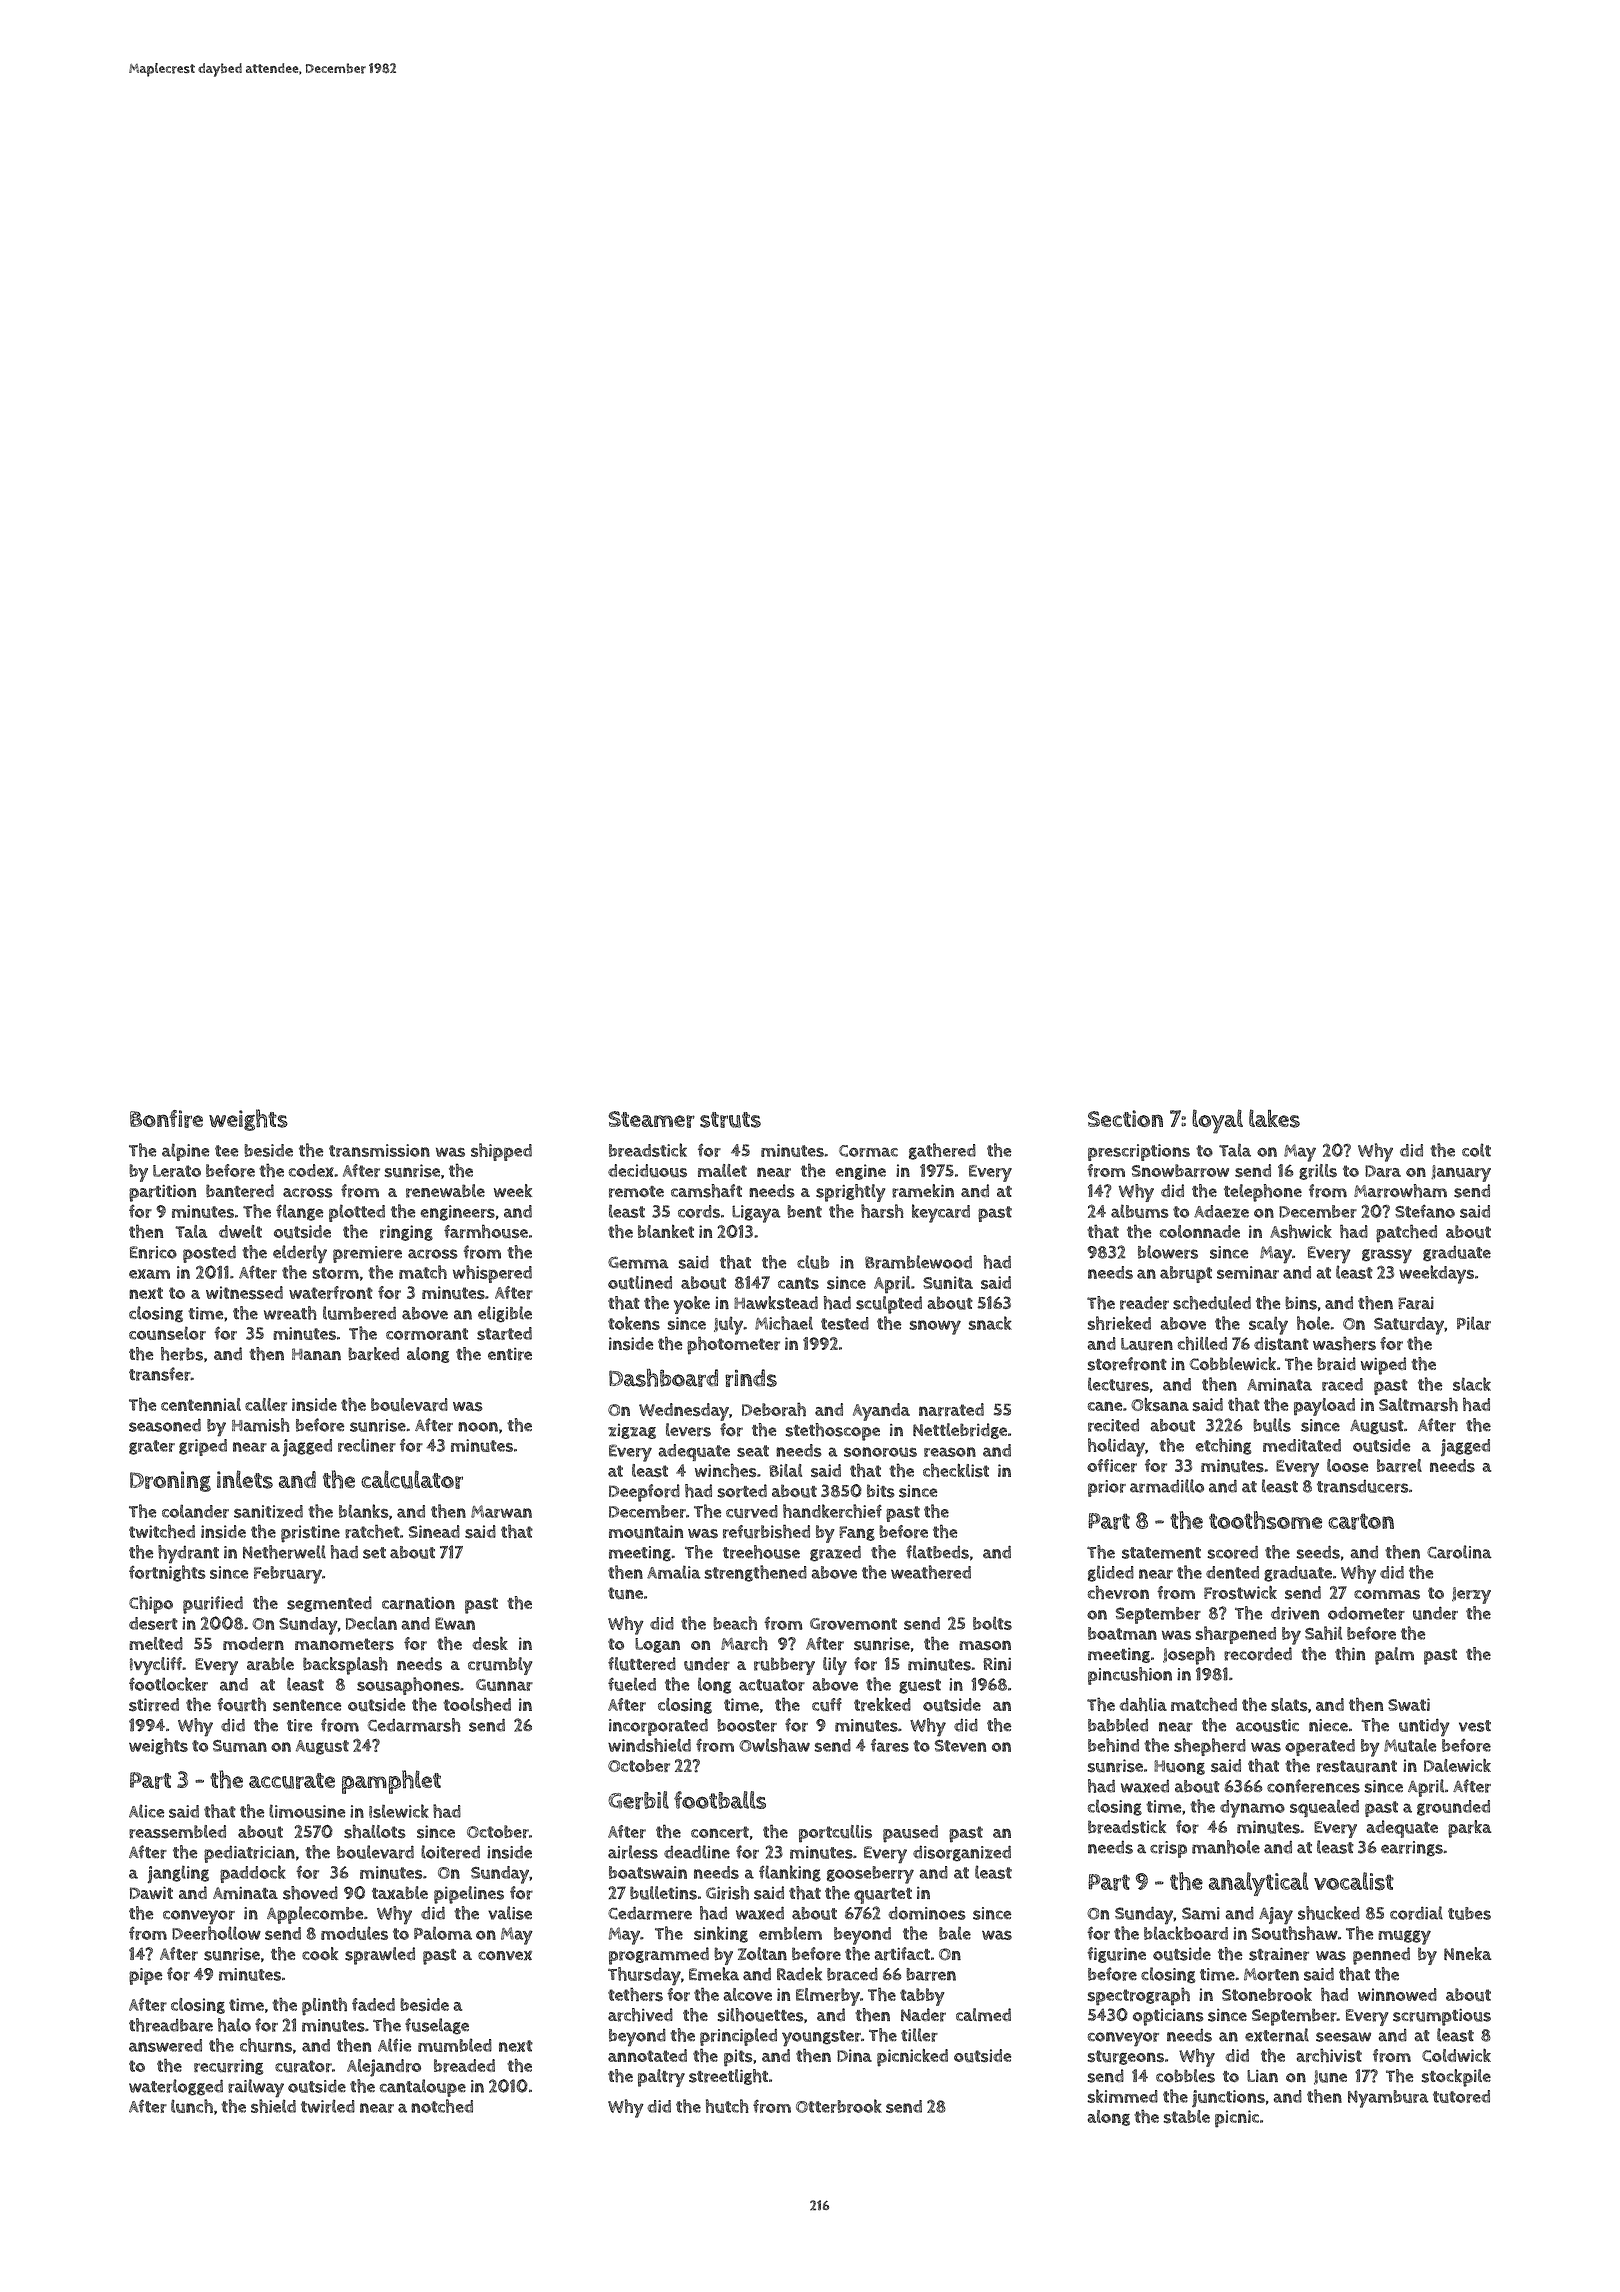 This screenshot has width=1620, height=2292. Describe the element at coordinates (756, 1214) in the screenshot. I see `Ligaya` at that location.
